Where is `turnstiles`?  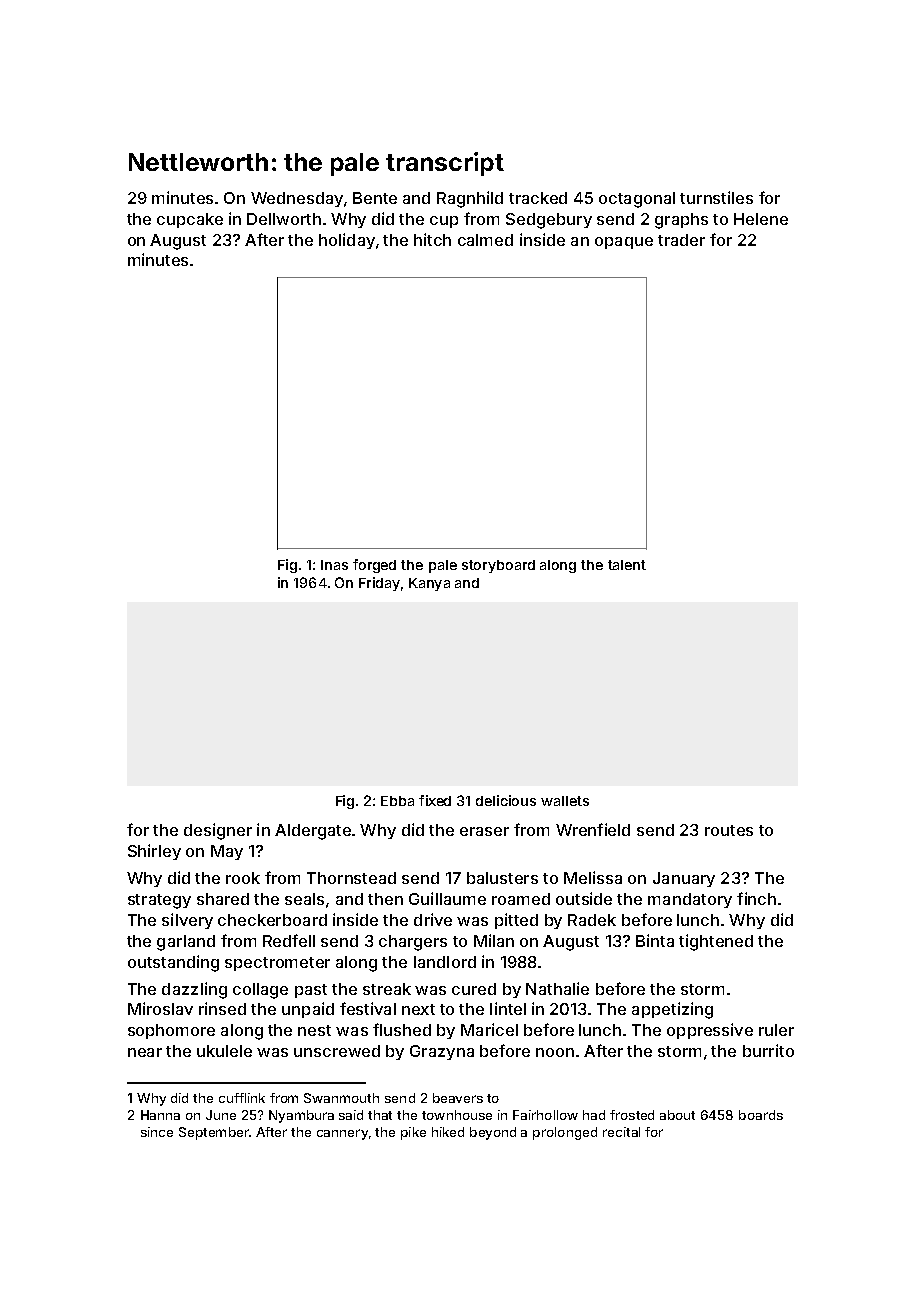 turnstiles is located at coordinates (716, 197).
